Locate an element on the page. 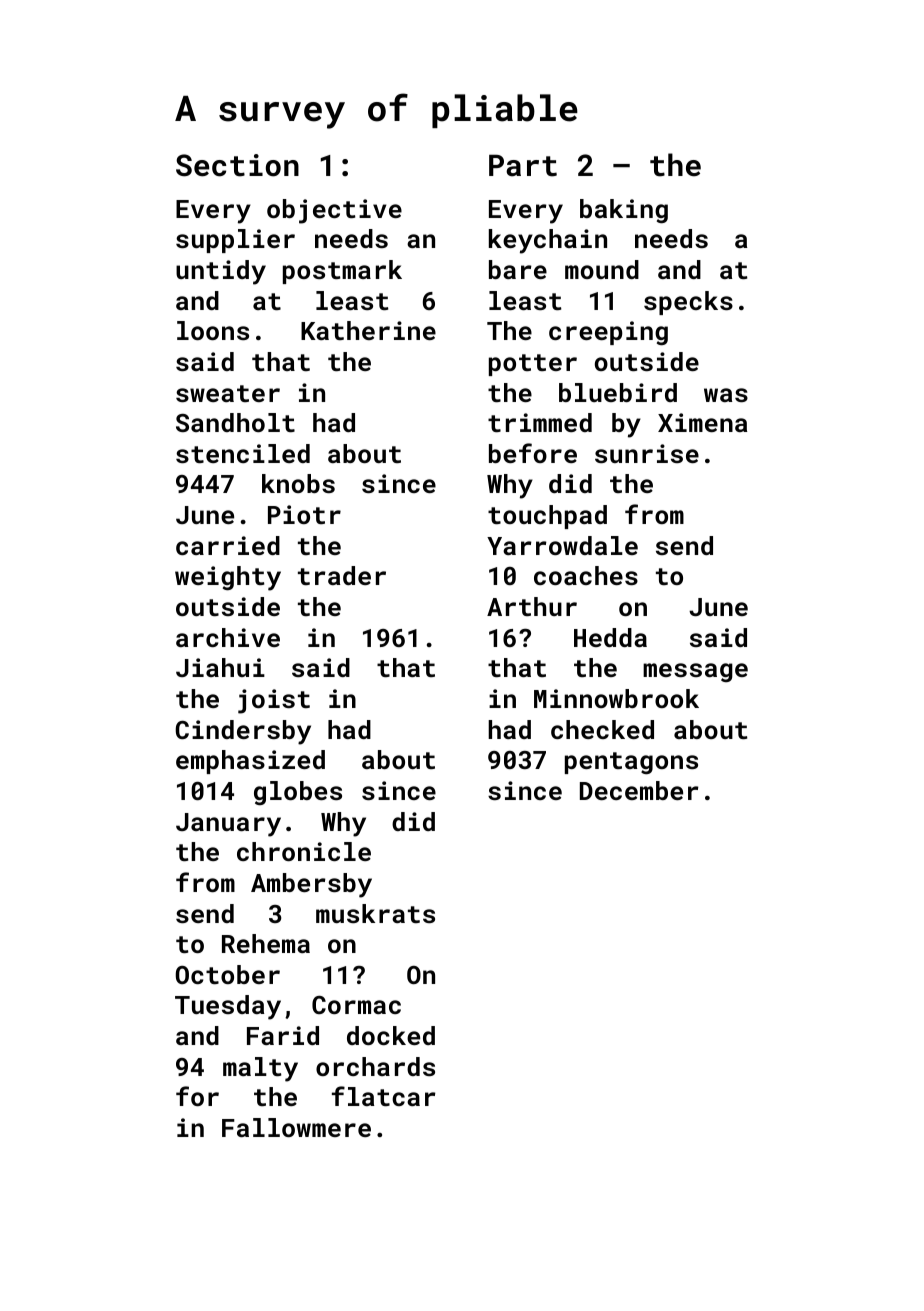 This document has width=924, height=1311. pentagons is located at coordinates (631, 763).
